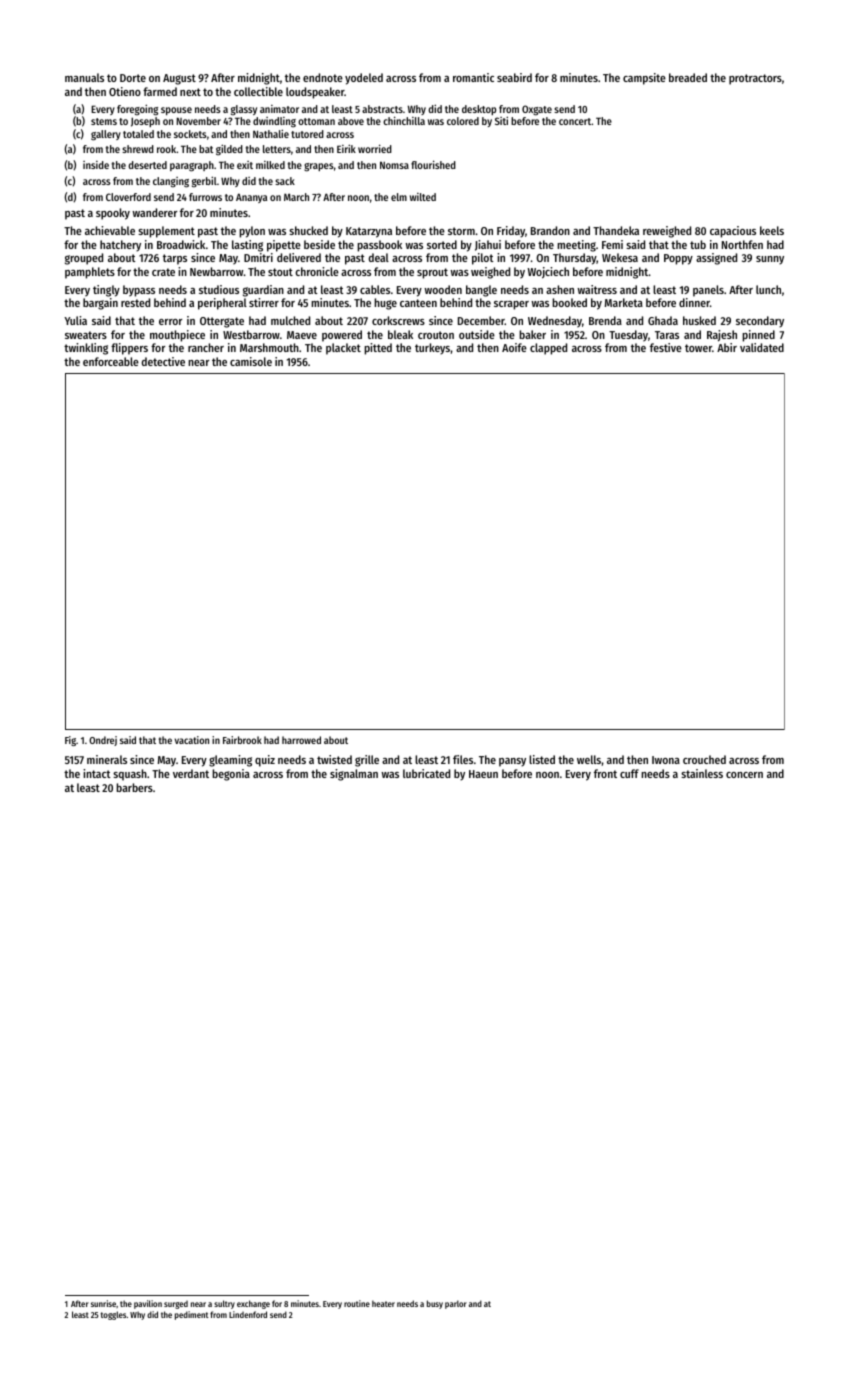  I want to click on lubricated, so click(426, 773).
